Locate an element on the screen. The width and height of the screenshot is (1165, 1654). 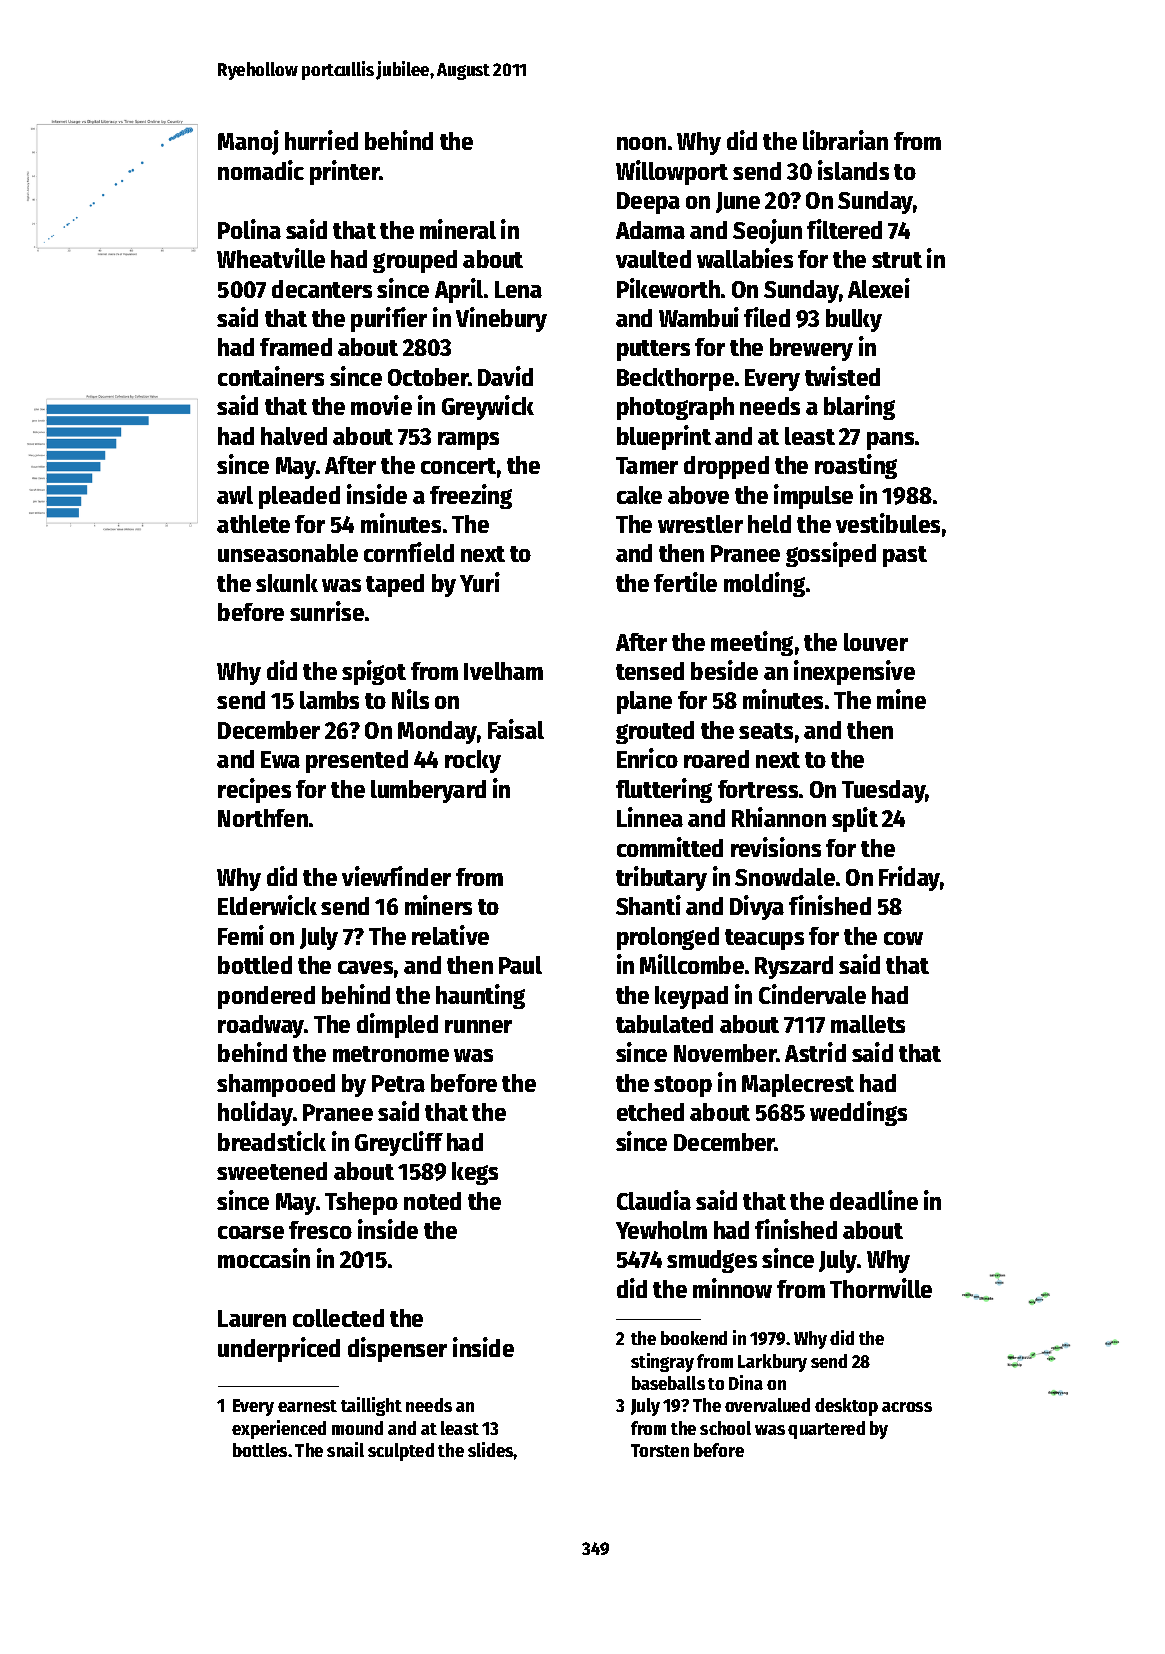
noon is located at coordinates (641, 143).
